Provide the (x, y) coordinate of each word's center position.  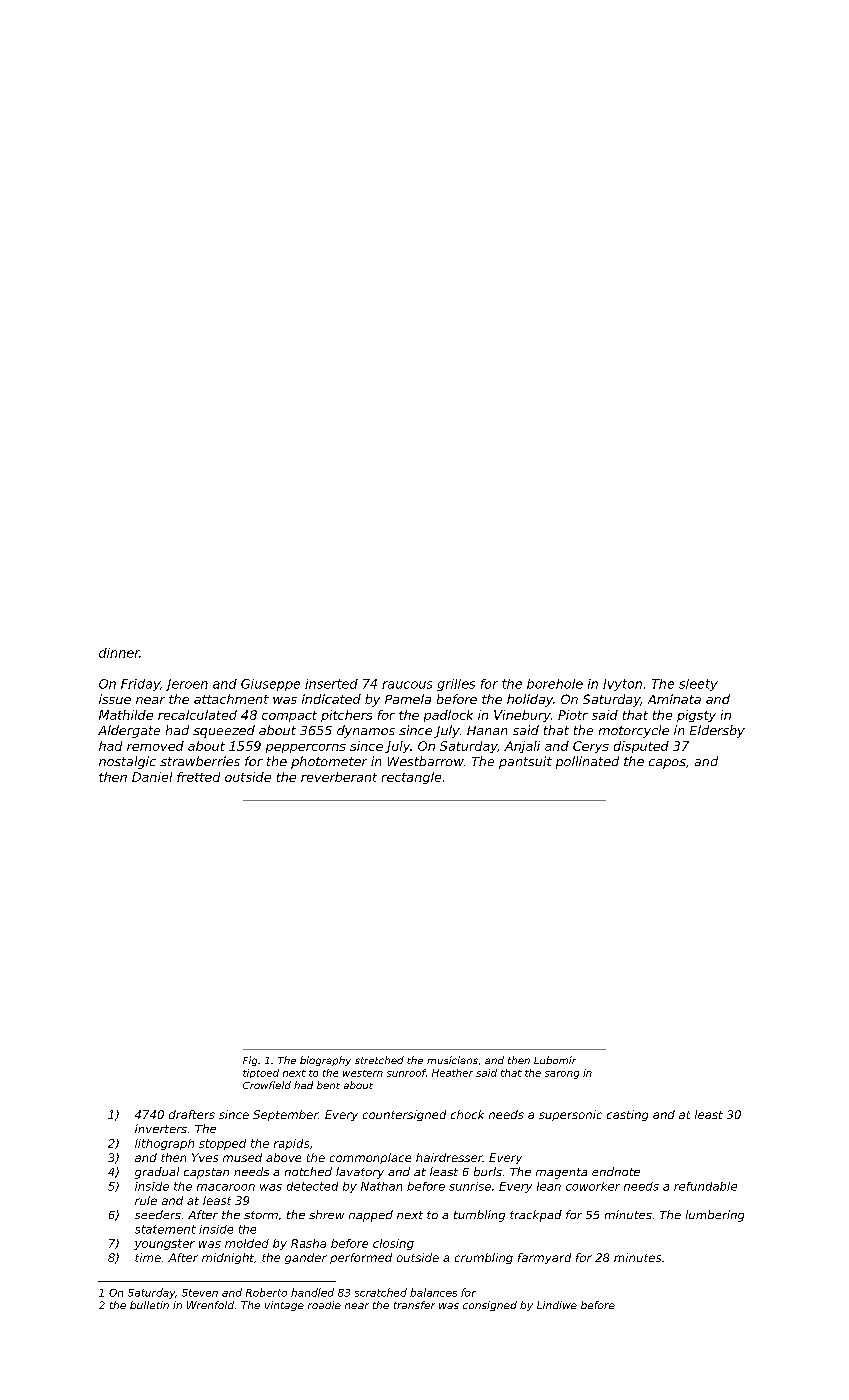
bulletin (149, 1305)
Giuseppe (270, 685)
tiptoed (261, 1073)
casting (627, 1115)
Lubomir (555, 1060)
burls (488, 1171)
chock (467, 1114)
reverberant (339, 777)
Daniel (152, 777)
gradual (157, 1173)
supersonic (570, 1115)
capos (667, 764)
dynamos (366, 731)
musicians (452, 1060)
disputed (641, 747)
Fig (250, 1061)
